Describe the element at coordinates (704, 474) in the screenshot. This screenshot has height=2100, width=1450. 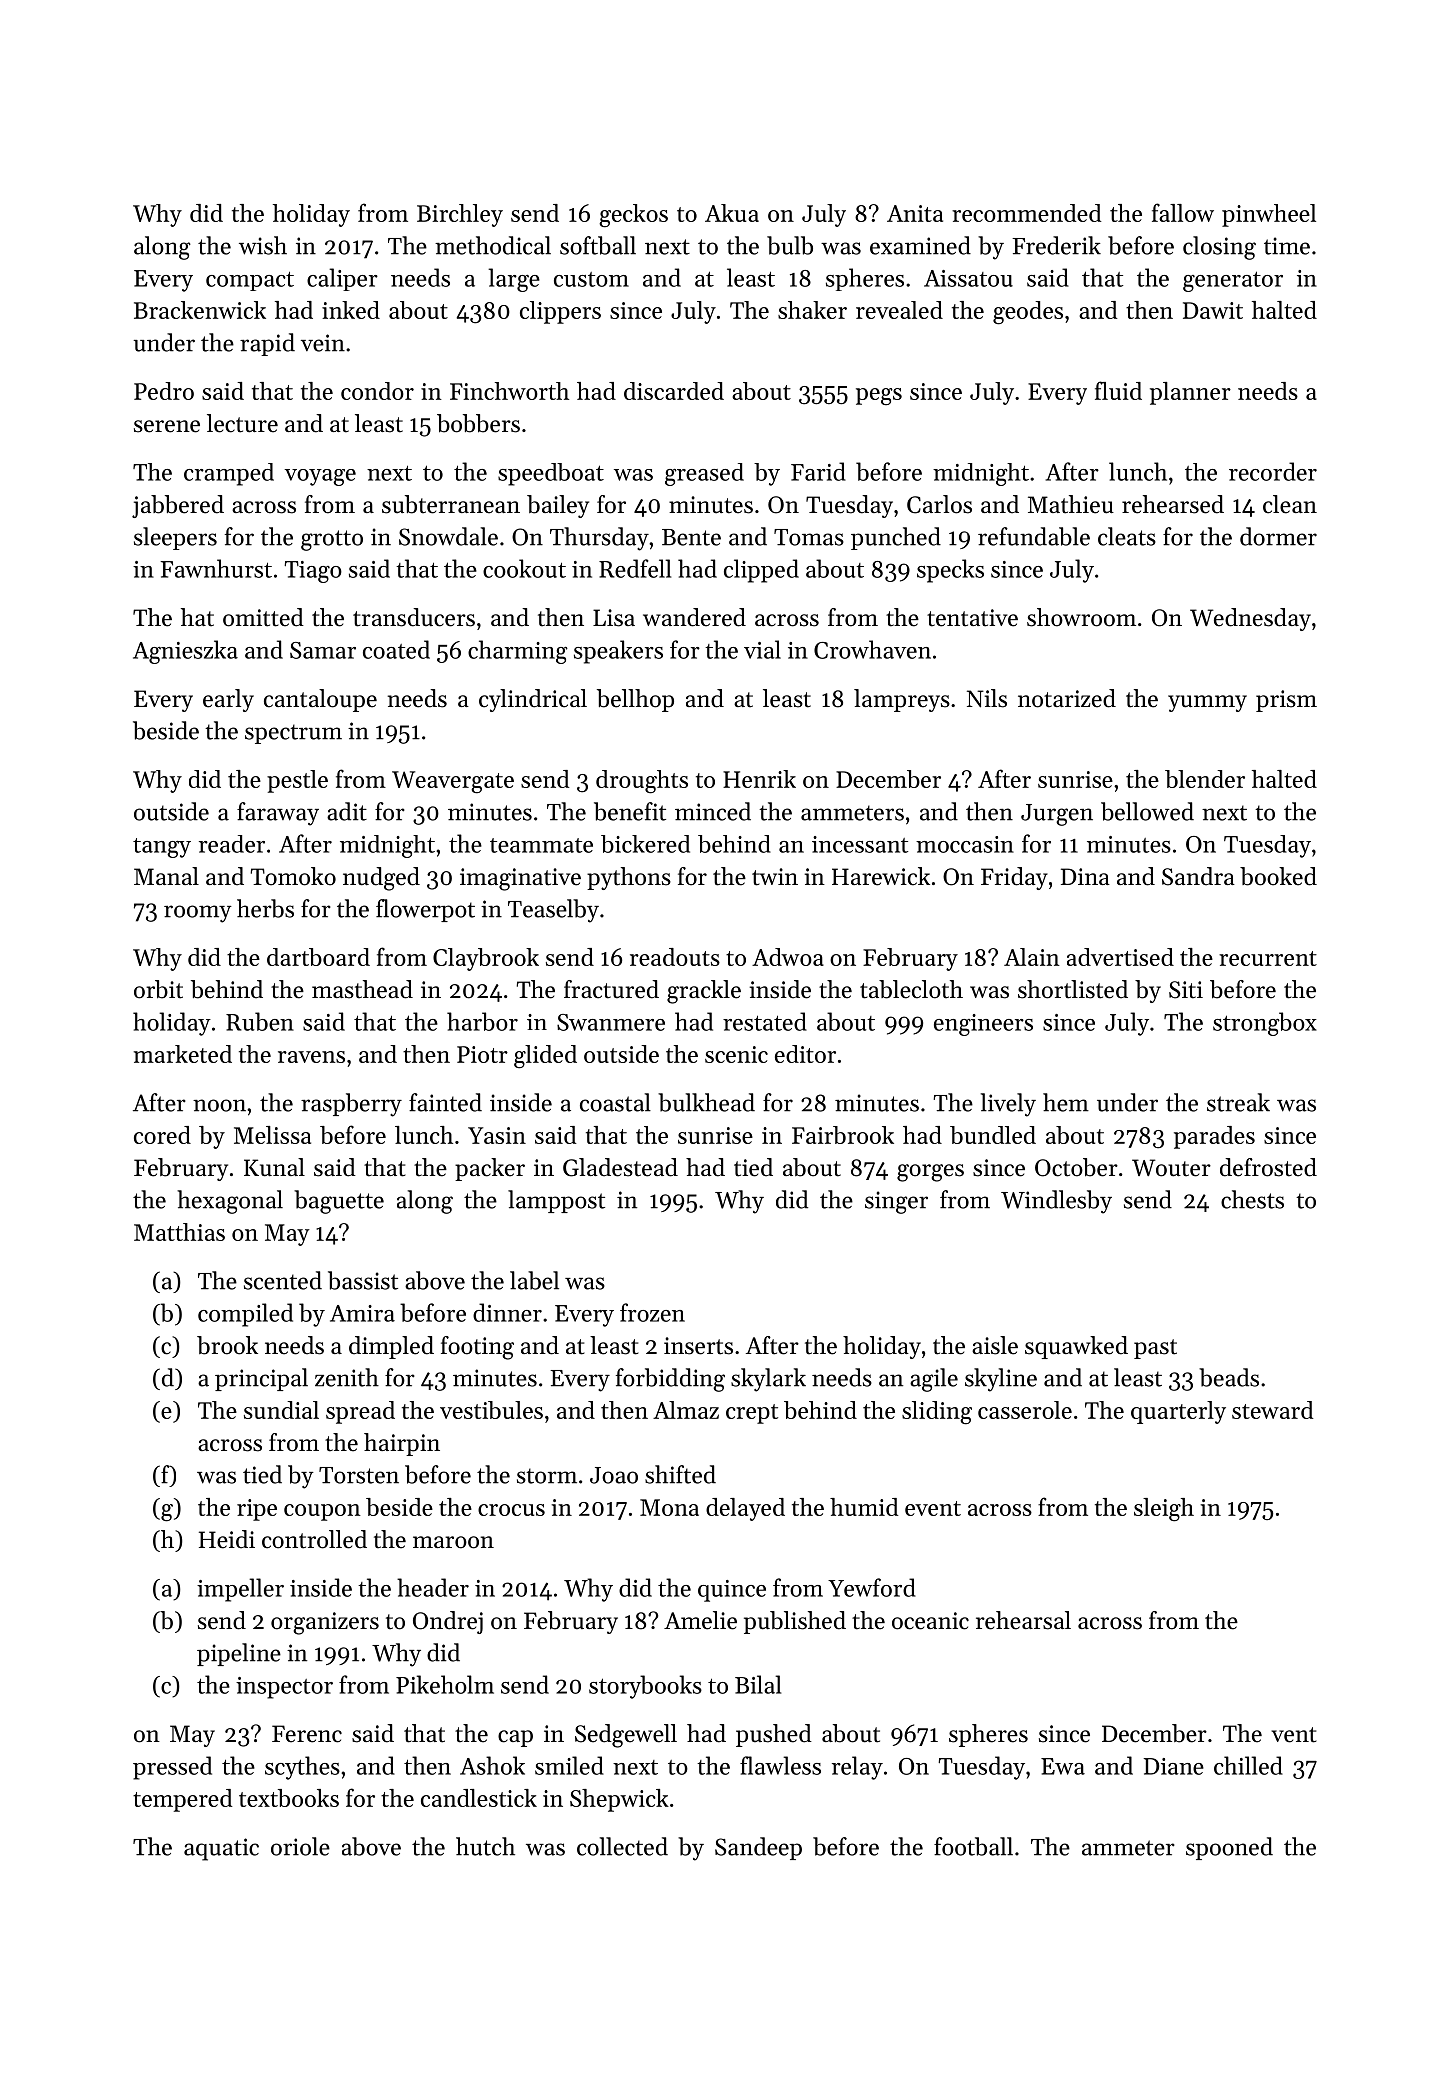
I see `greased` at that location.
